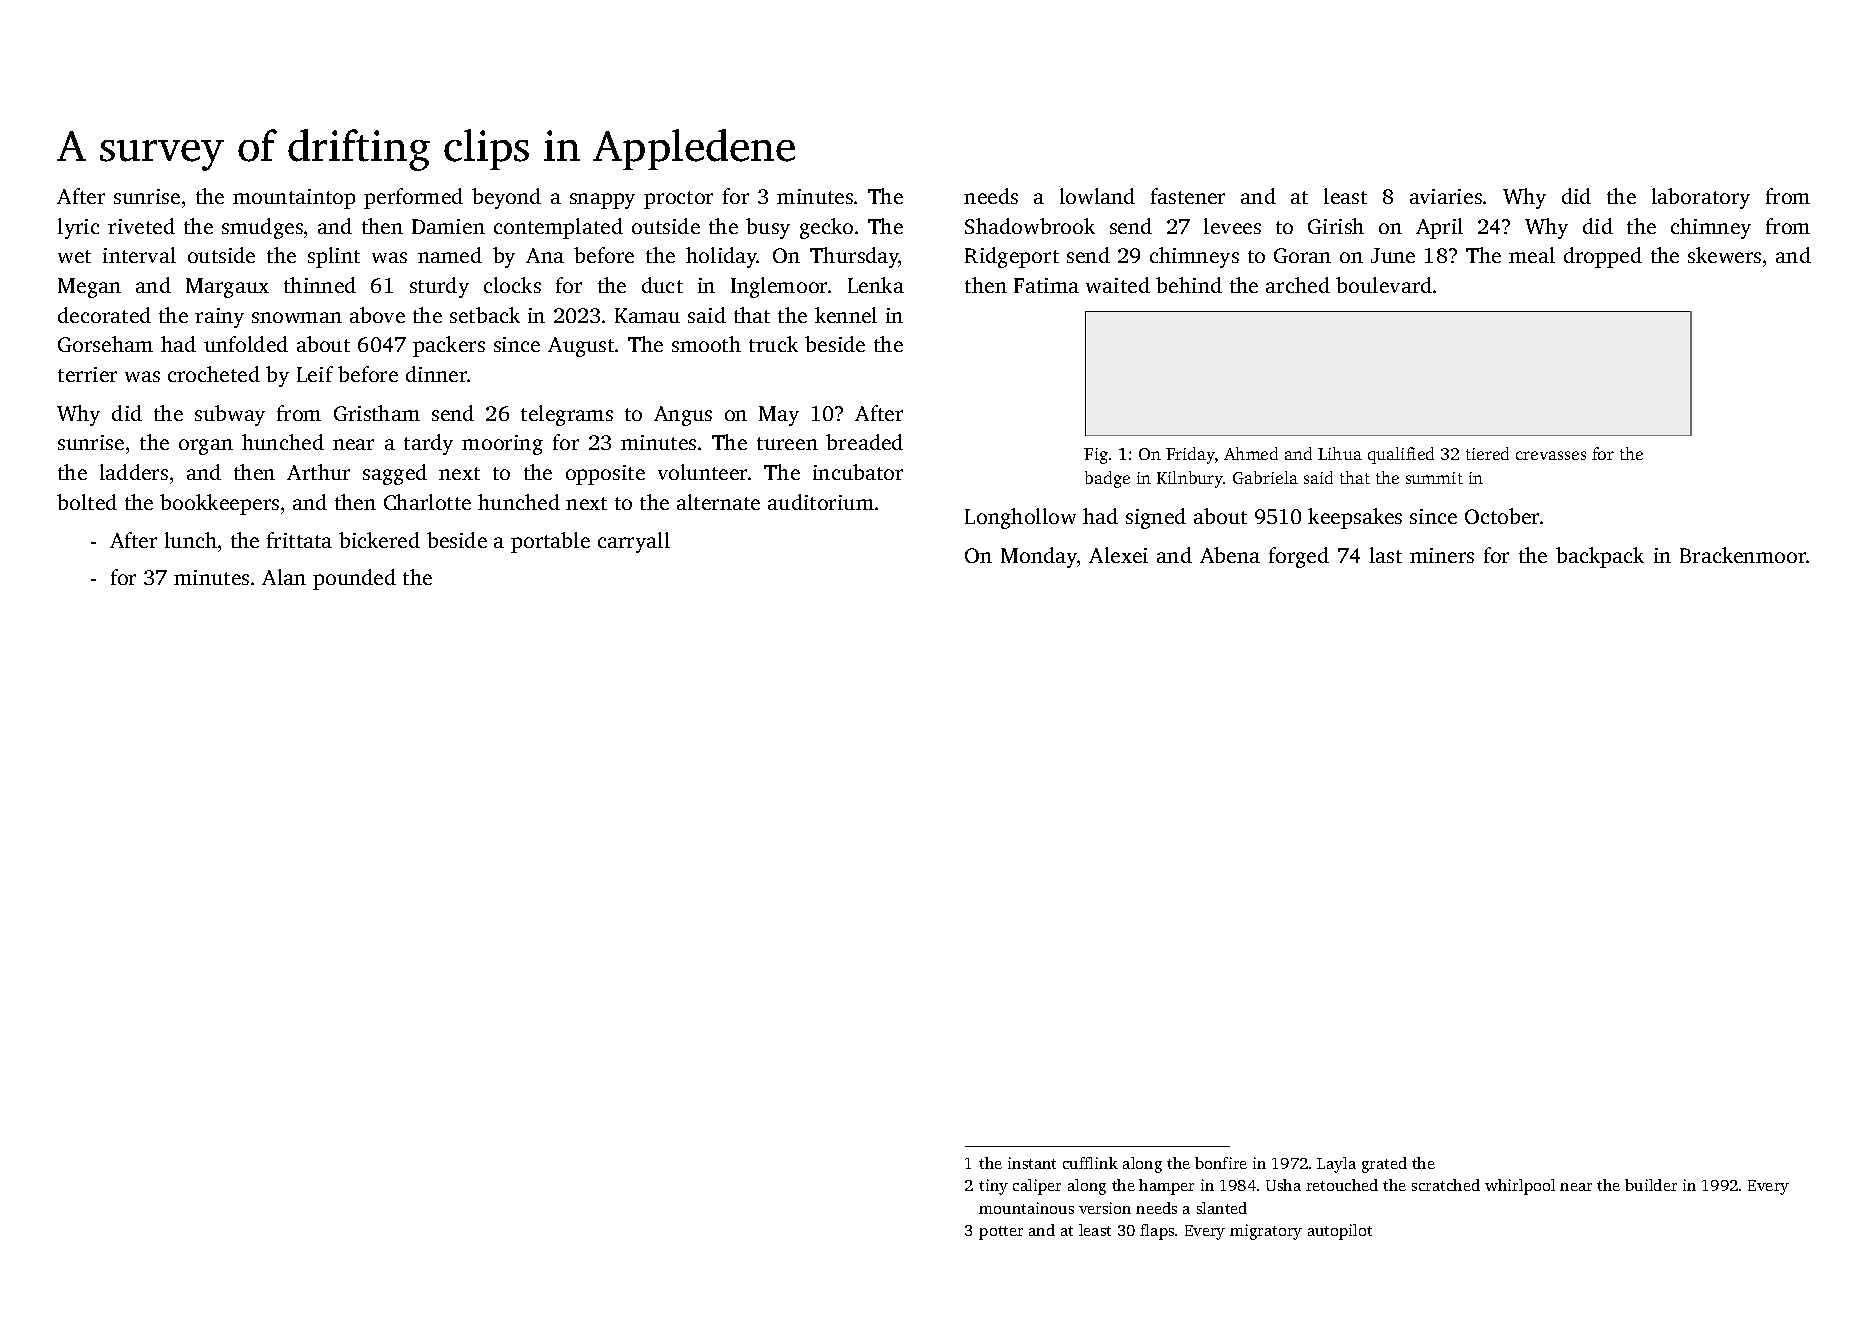  I want to click on Leif, so click(315, 374).
